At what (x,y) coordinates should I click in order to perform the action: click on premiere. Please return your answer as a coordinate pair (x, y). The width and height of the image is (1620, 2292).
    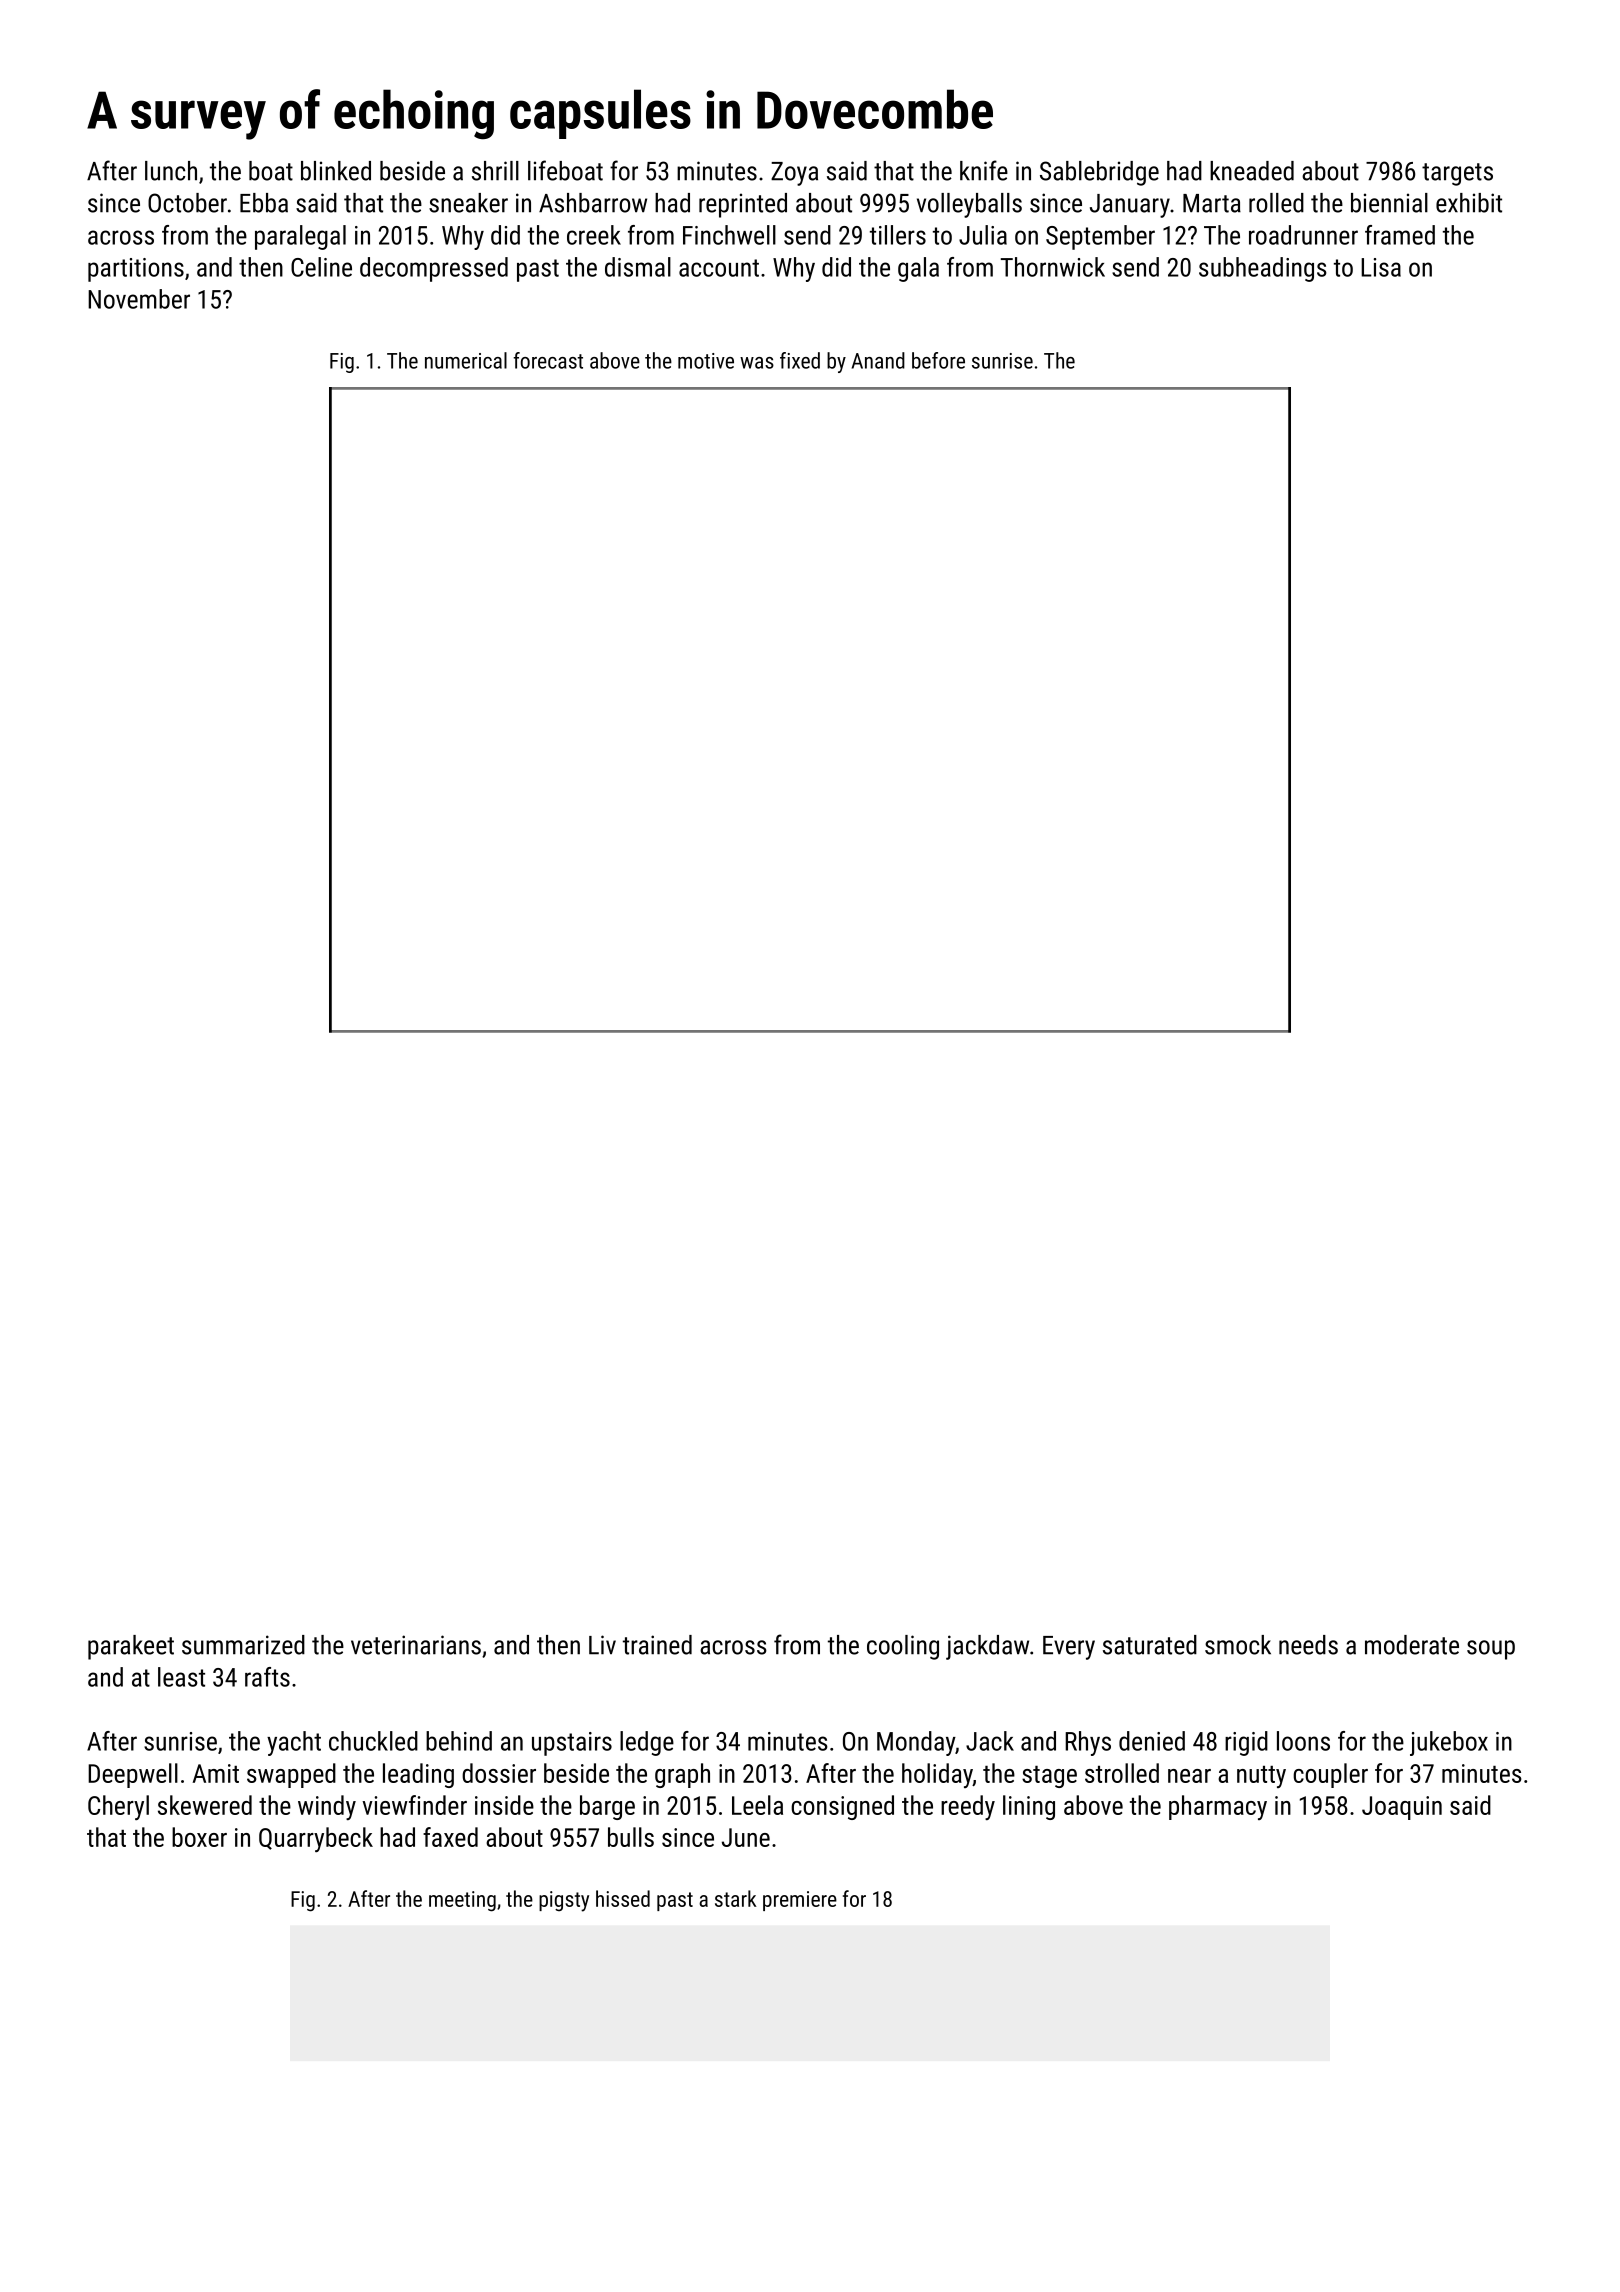
    Looking at the image, I should click on (800, 1901).
